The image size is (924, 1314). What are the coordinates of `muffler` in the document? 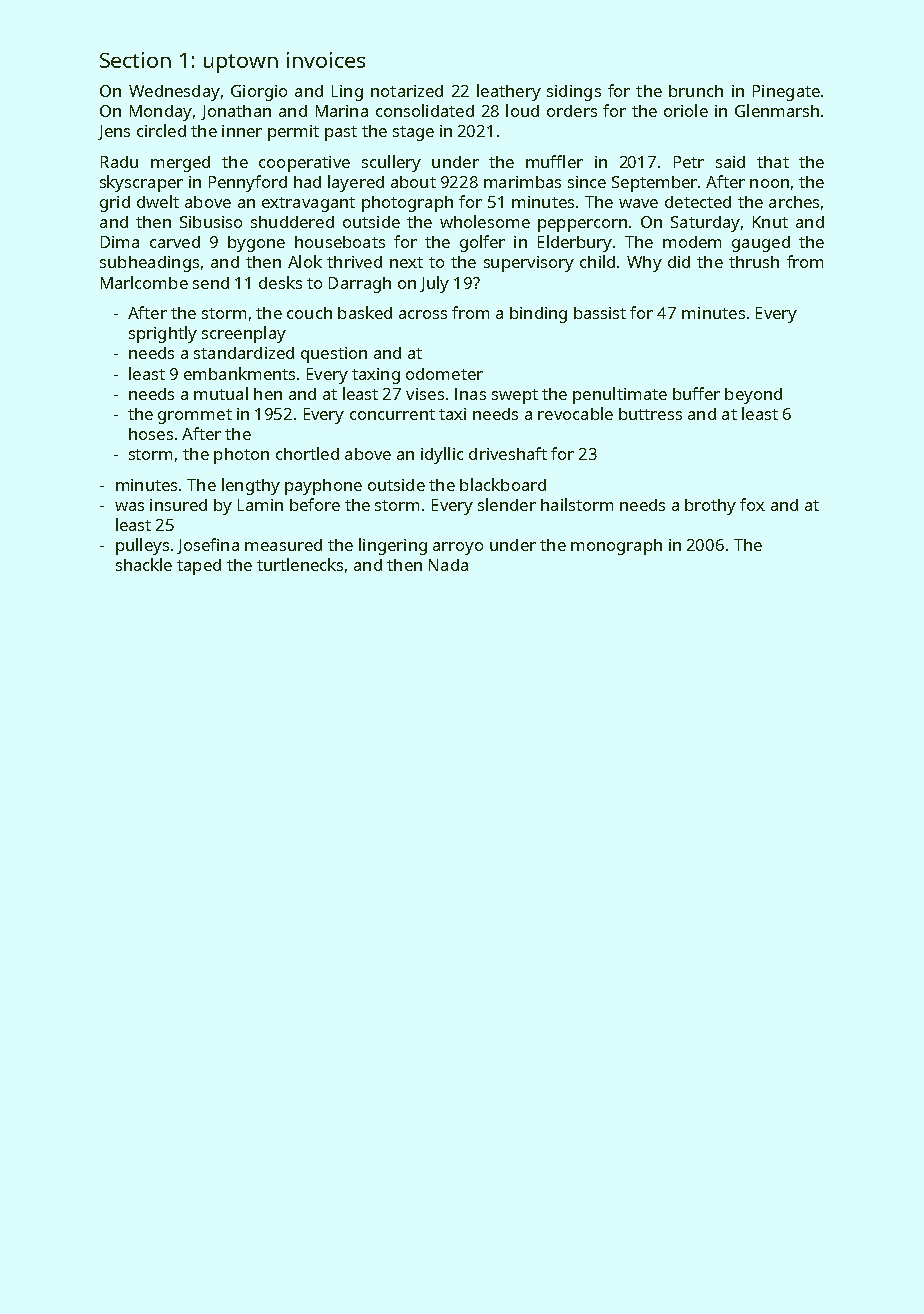 It's located at (554, 161).
